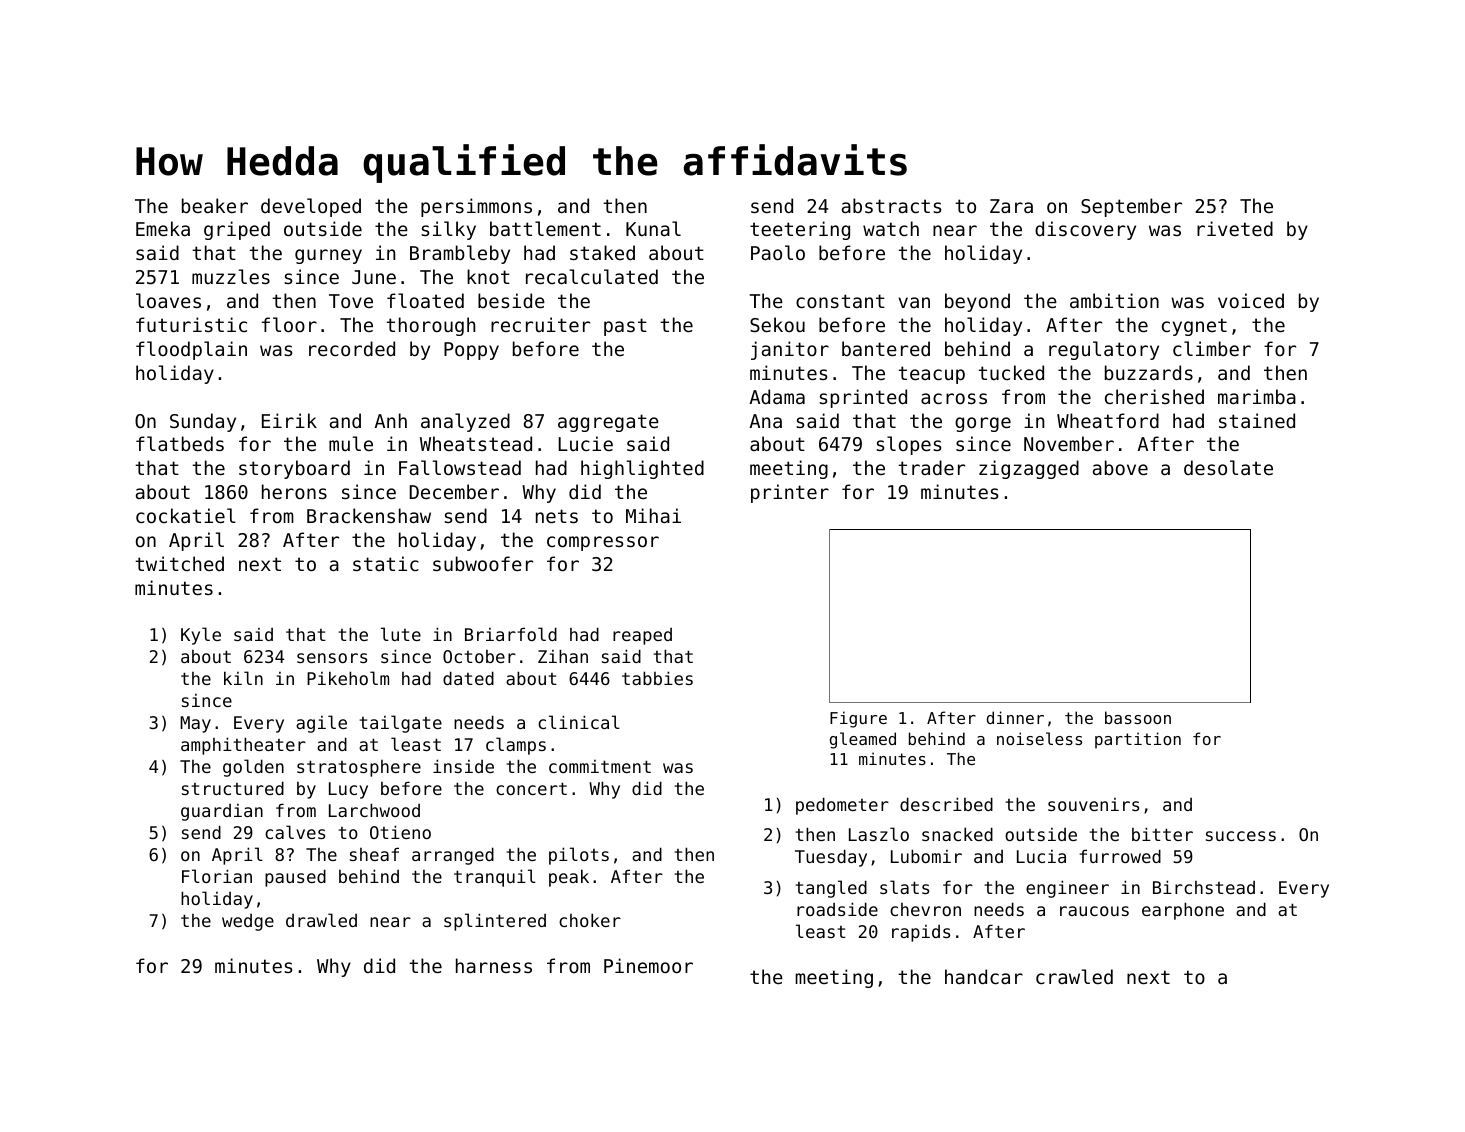 The width and height of the screenshot is (1465, 1132). What do you see at coordinates (222, 812) in the screenshot?
I see `guardian` at bounding box center [222, 812].
